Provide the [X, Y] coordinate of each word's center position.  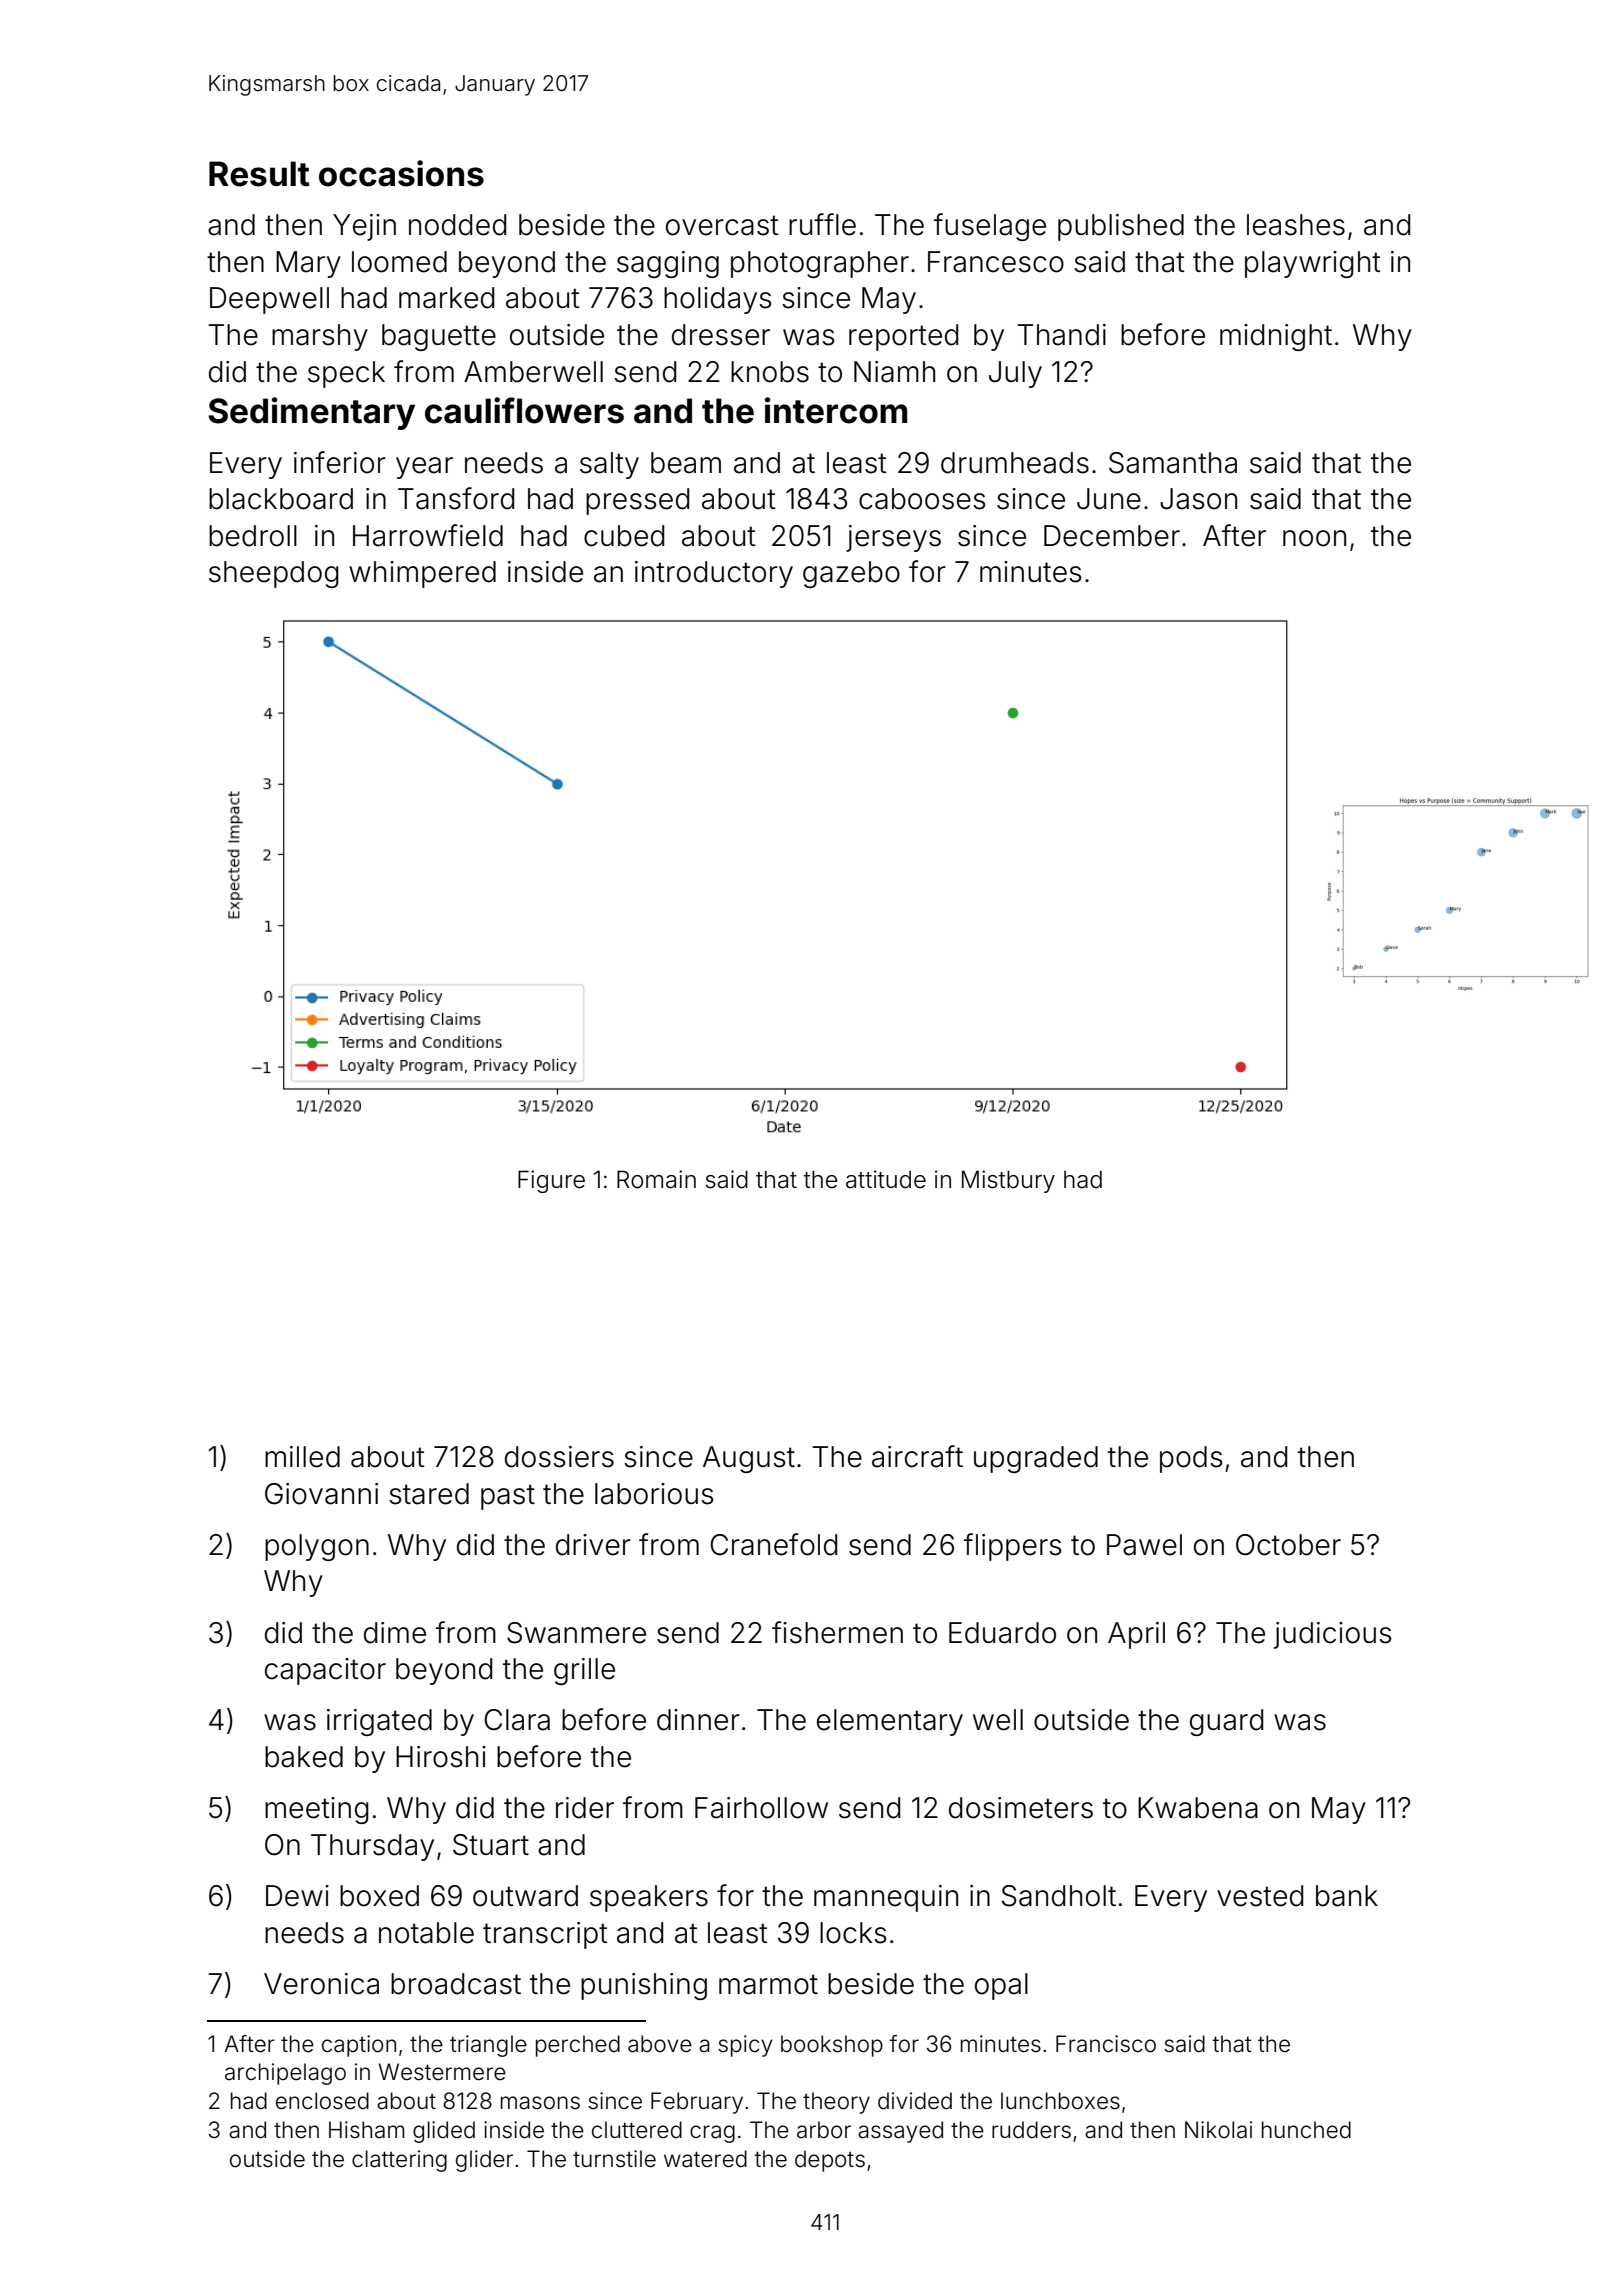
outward [525, 1896]
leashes [1296, 225]
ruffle [822, 224]
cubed [624, 536]
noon [1314, 538]
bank [1347, 1896]
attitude [886, 1179]
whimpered [422, 574]
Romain [656, 1179]
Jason [1198, 499]
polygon [317, 1547]
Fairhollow [761, 1808]
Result [259, 174]
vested [1260, 1896]
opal [1001, 1986]
